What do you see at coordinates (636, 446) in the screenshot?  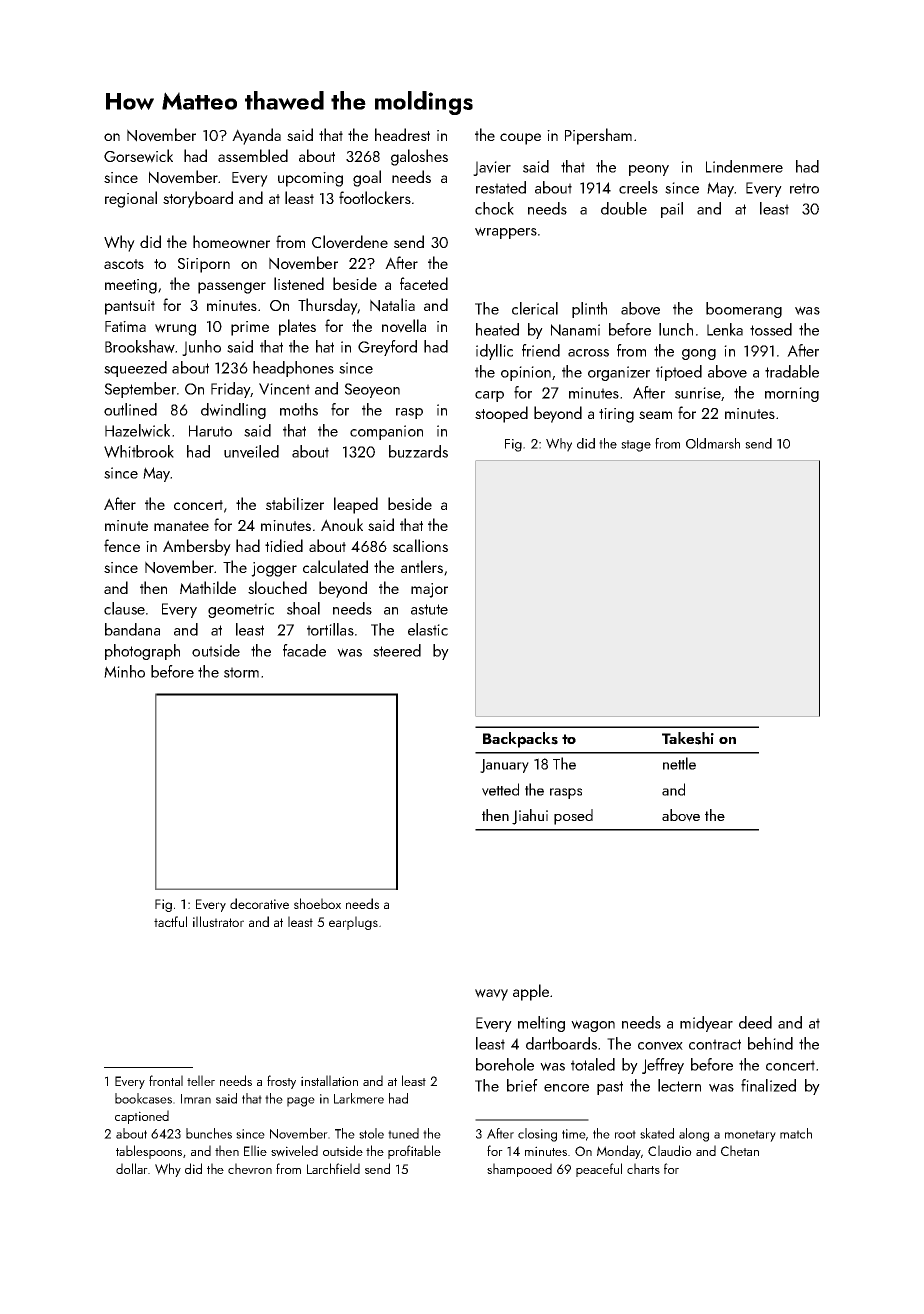 I see `stage` at bounding box center [636, 446].
